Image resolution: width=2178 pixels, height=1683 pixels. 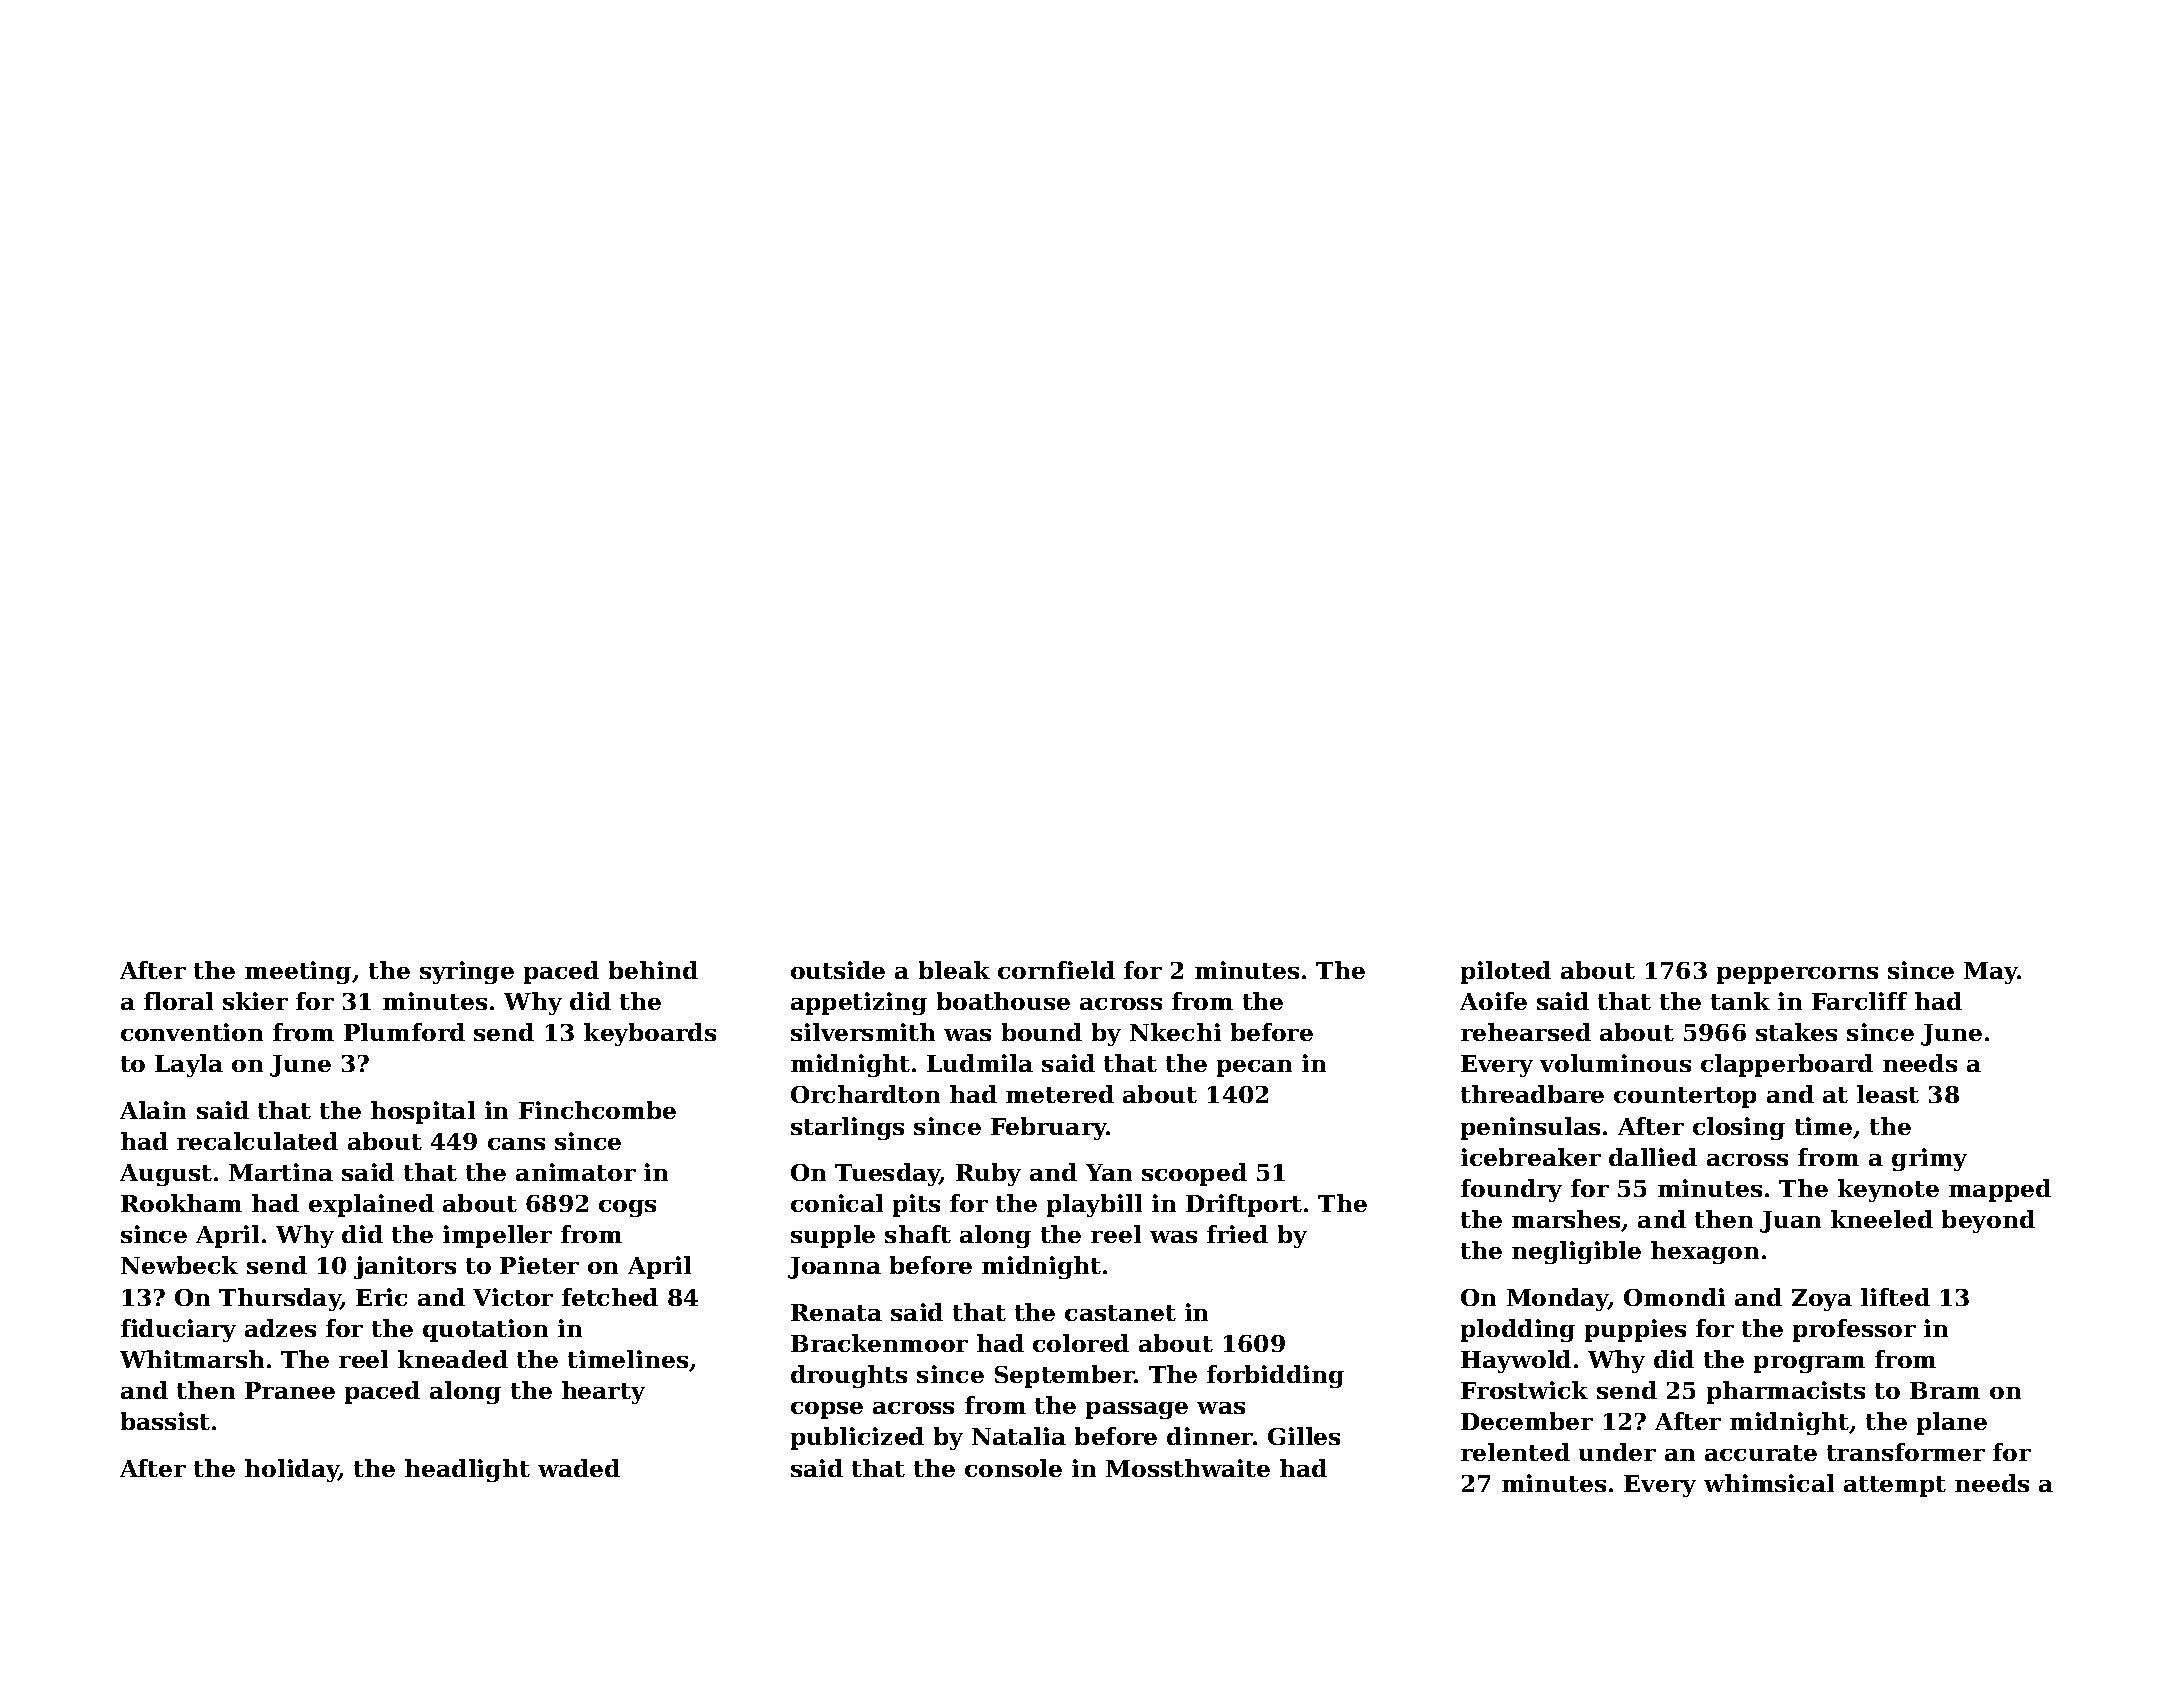 What do you see at coordinates (181, 1203) in the screenshot?
I see `Rookham` at bounding box center [181, 1203].
